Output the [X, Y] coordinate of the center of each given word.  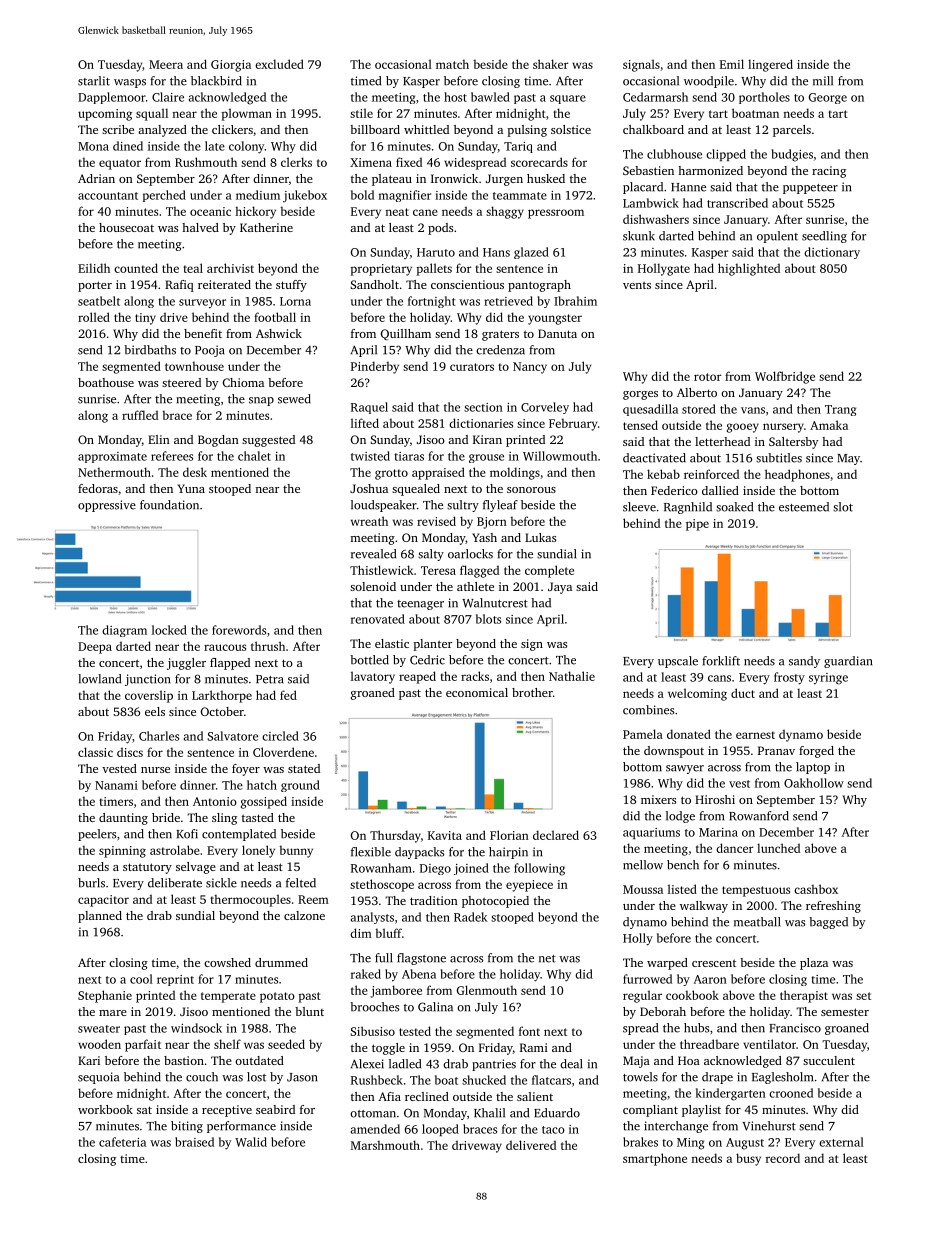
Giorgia [231, 66]
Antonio [215, 801]
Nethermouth [114, 472]
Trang [840, 410]
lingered [770, 65]
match [452, 64]
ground [300, 786]
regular [642, 996]
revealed [373, 554]
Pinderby [375, 367]
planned [100, 917]
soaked [734, 507]
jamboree [396, 991]
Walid [251, 1142]
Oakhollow [814, 783]
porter [95, 286]
